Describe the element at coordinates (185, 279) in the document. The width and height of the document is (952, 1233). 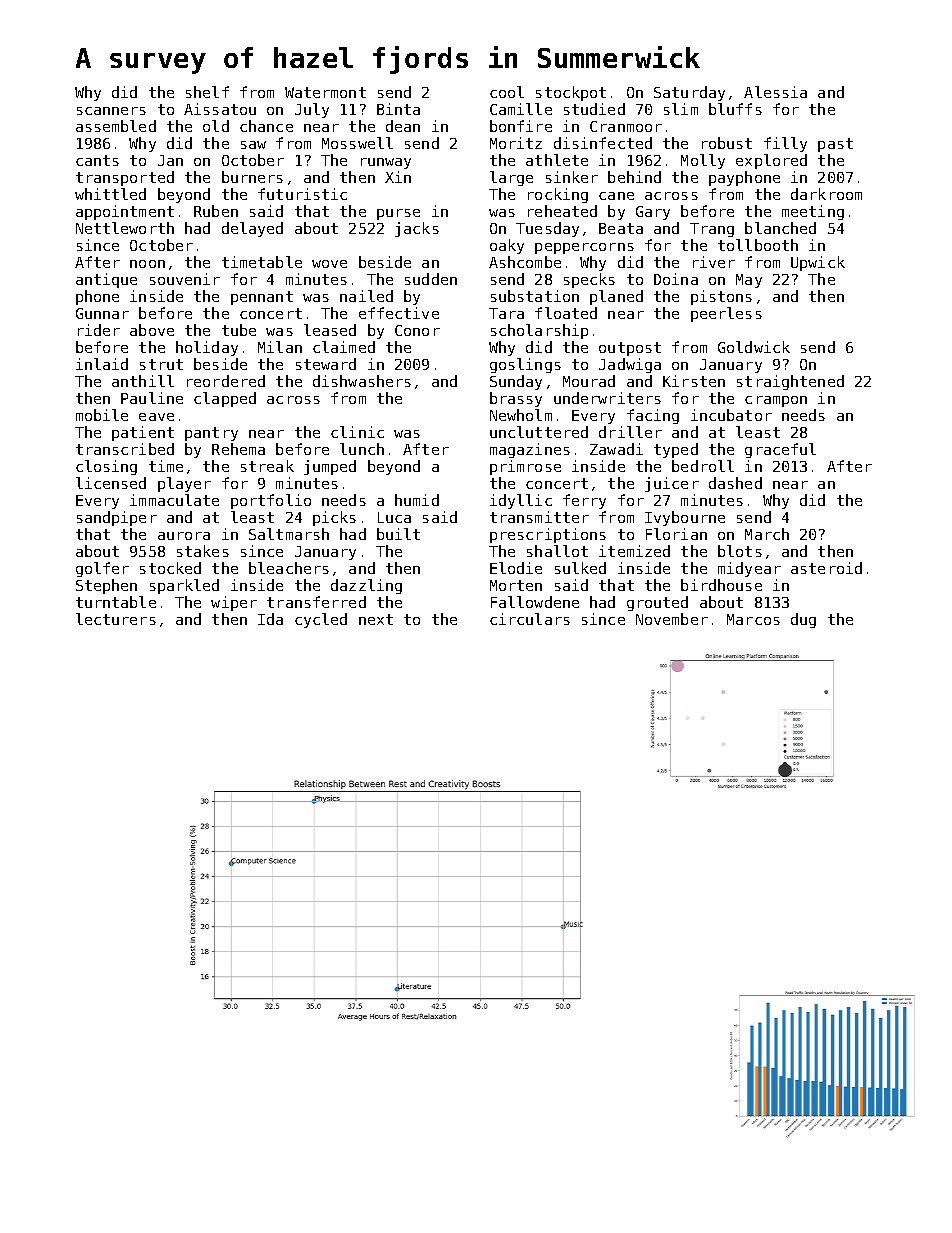
I see `souvenir` at that location.
